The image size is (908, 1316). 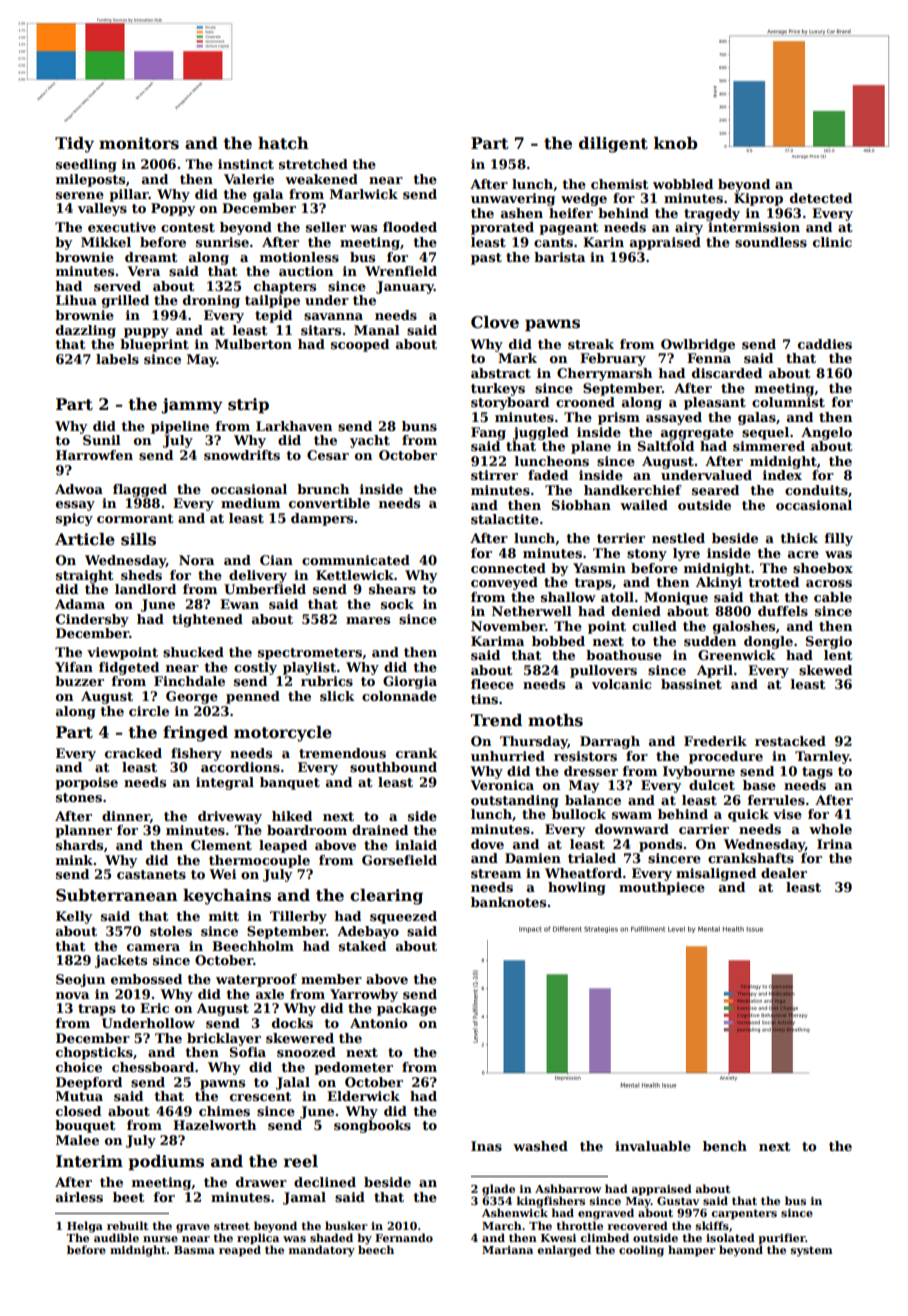 I want to click on hatch, so click(x=283, y=143).
